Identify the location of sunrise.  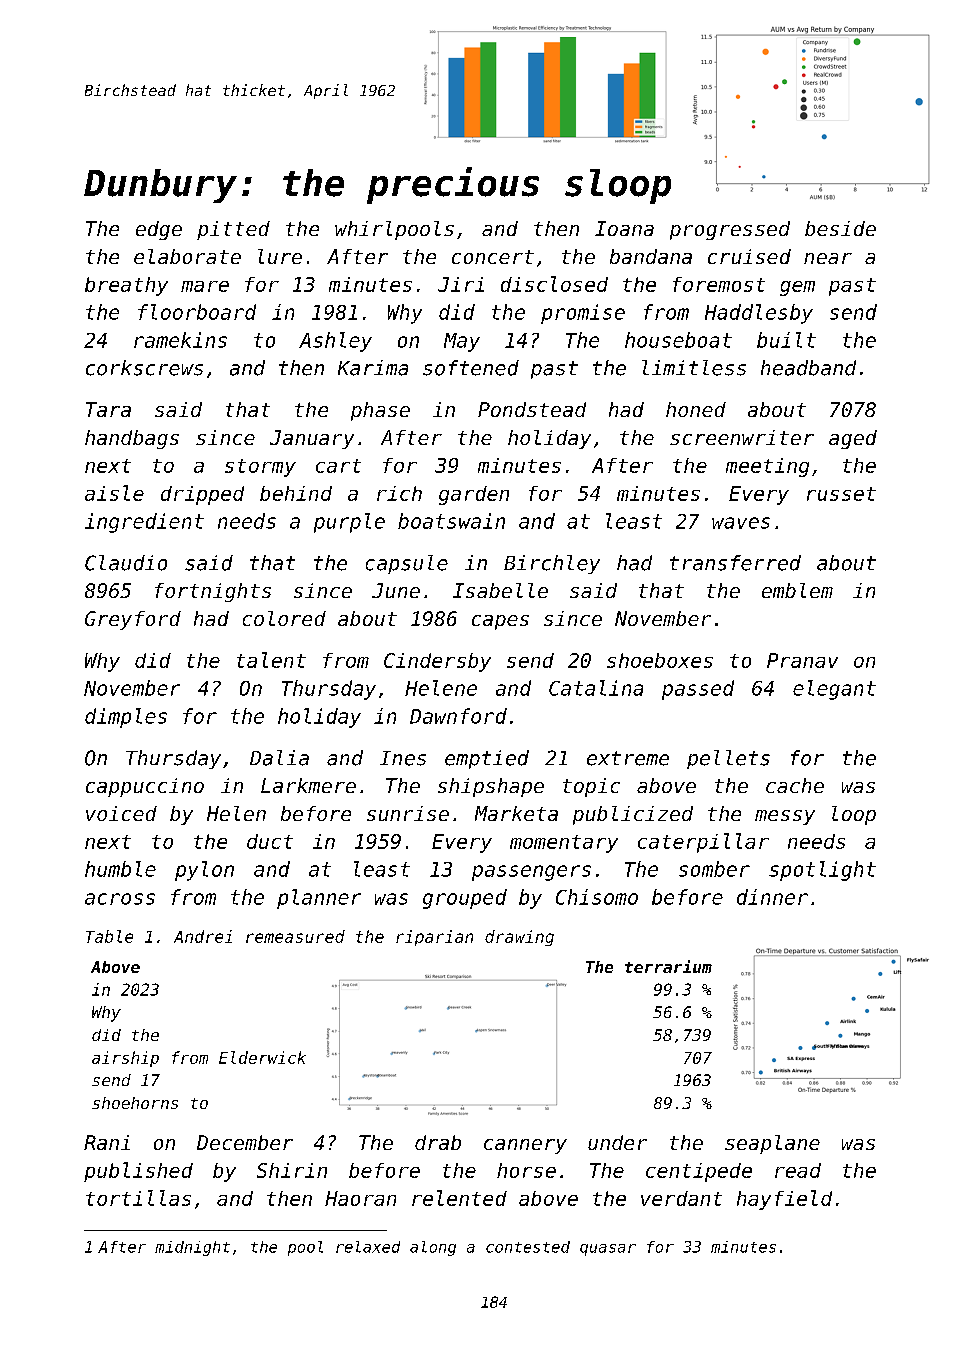
(408, 813).
